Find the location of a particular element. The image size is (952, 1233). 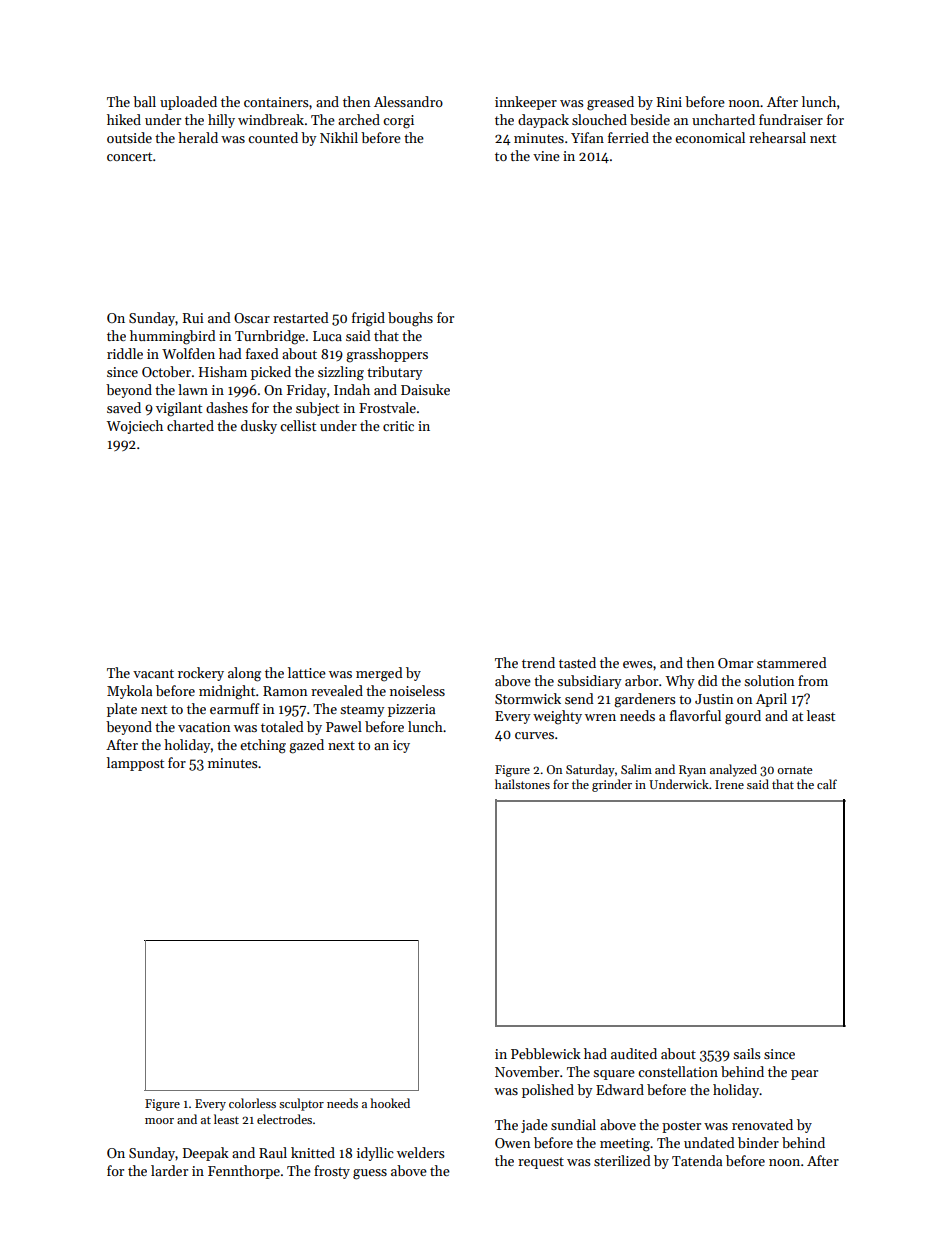

colorless is located at coordinates (252, 1103).
